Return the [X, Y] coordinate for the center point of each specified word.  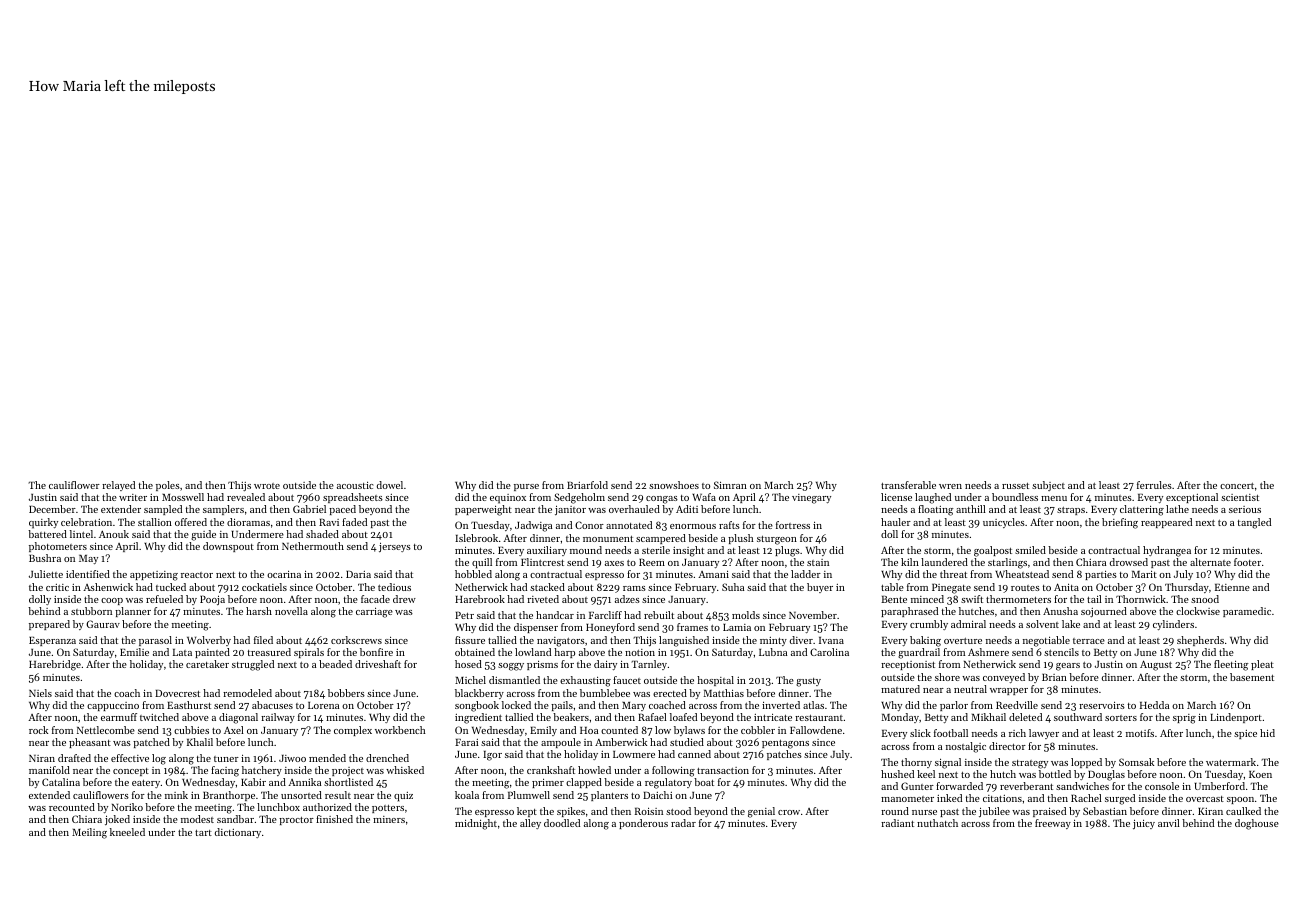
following [673, 771]
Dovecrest [177, 693]
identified [88, 574]
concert [1237, 486]
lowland [533, 652]
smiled [1030, 550]
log [159, 759]
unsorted [301, 795]
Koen [1260, 774]
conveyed [1004, 678]
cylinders [1173, 625]
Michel [470, 680]
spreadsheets [353, 498]
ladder [806, 574]
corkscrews [356, 640]
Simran [730, 485]
